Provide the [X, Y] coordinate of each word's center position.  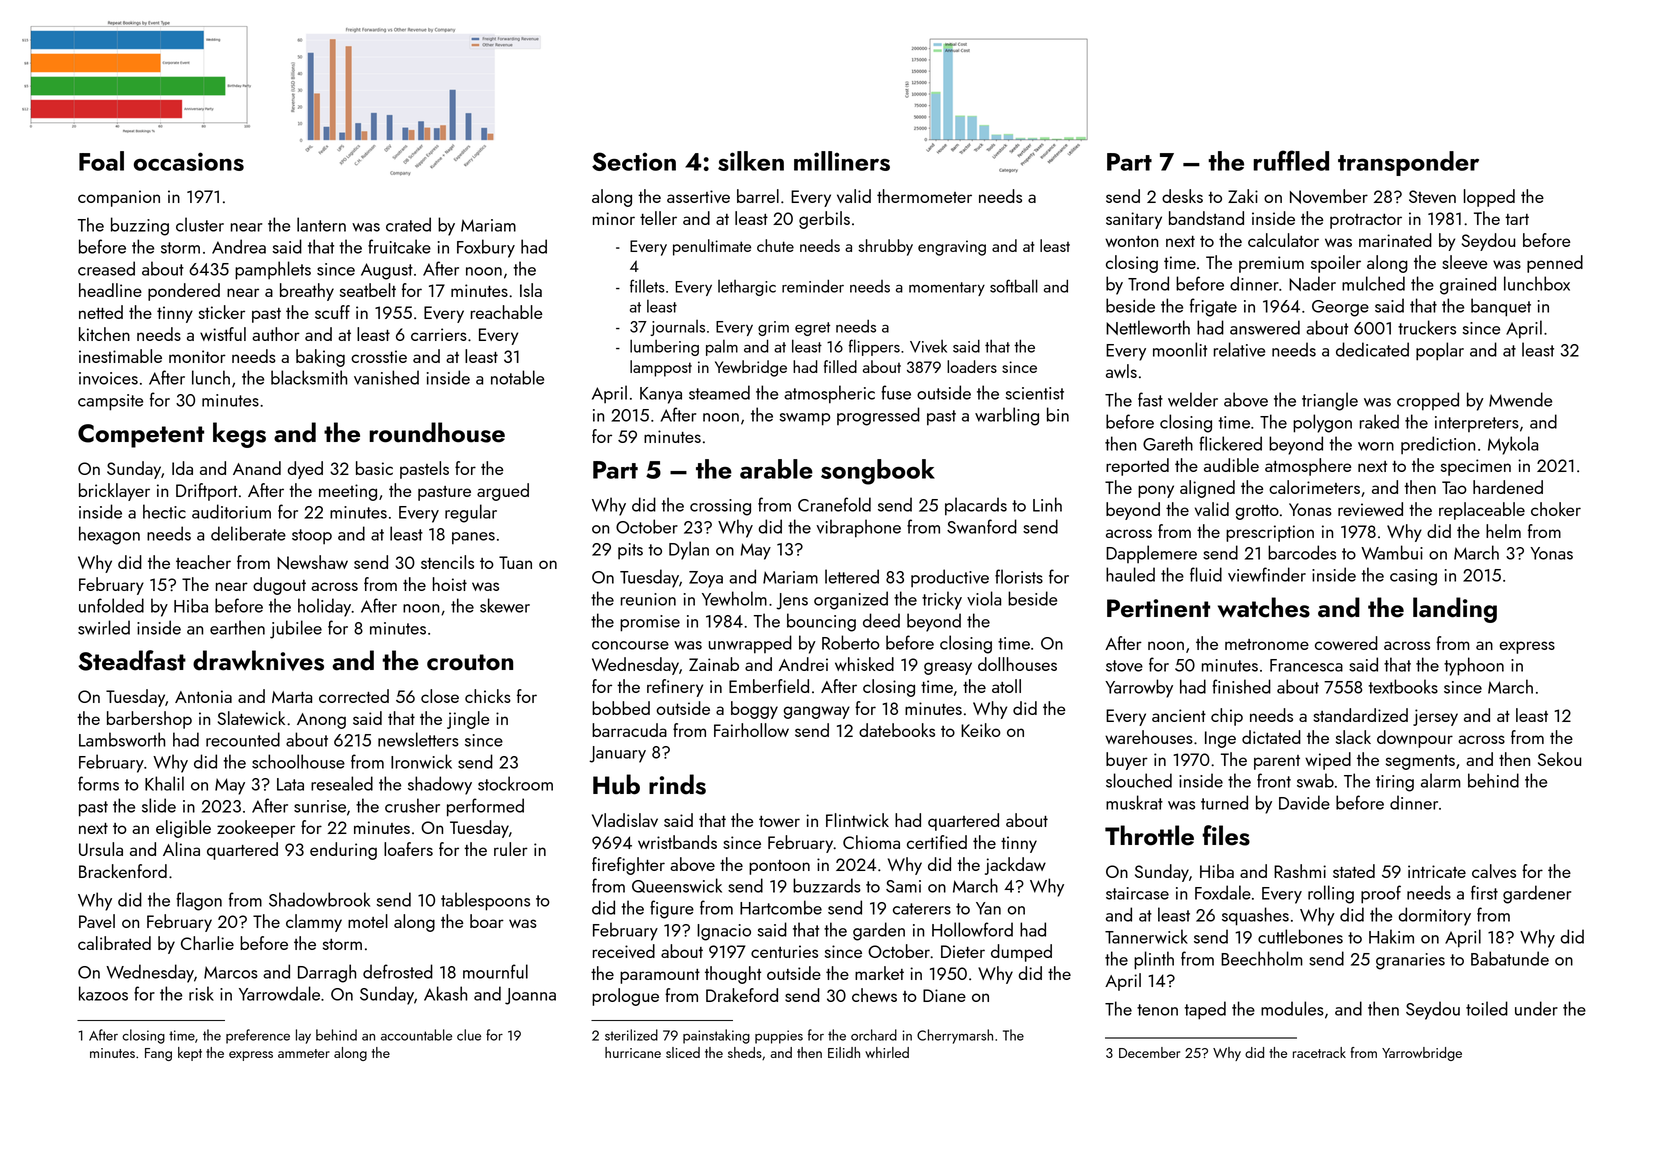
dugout [279, 586]
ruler [511, 849]
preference [258, 1036]
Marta [292, 697]
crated [408, 224]
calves [1494, 871]
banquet [1501, 307]
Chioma [871, 842]
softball [1014, 286]
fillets [647, 286]
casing [1413, 577]
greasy [948, 668]
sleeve [1464, 262]
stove [1124, 666]
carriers [439, 334]
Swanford [982, 526]
